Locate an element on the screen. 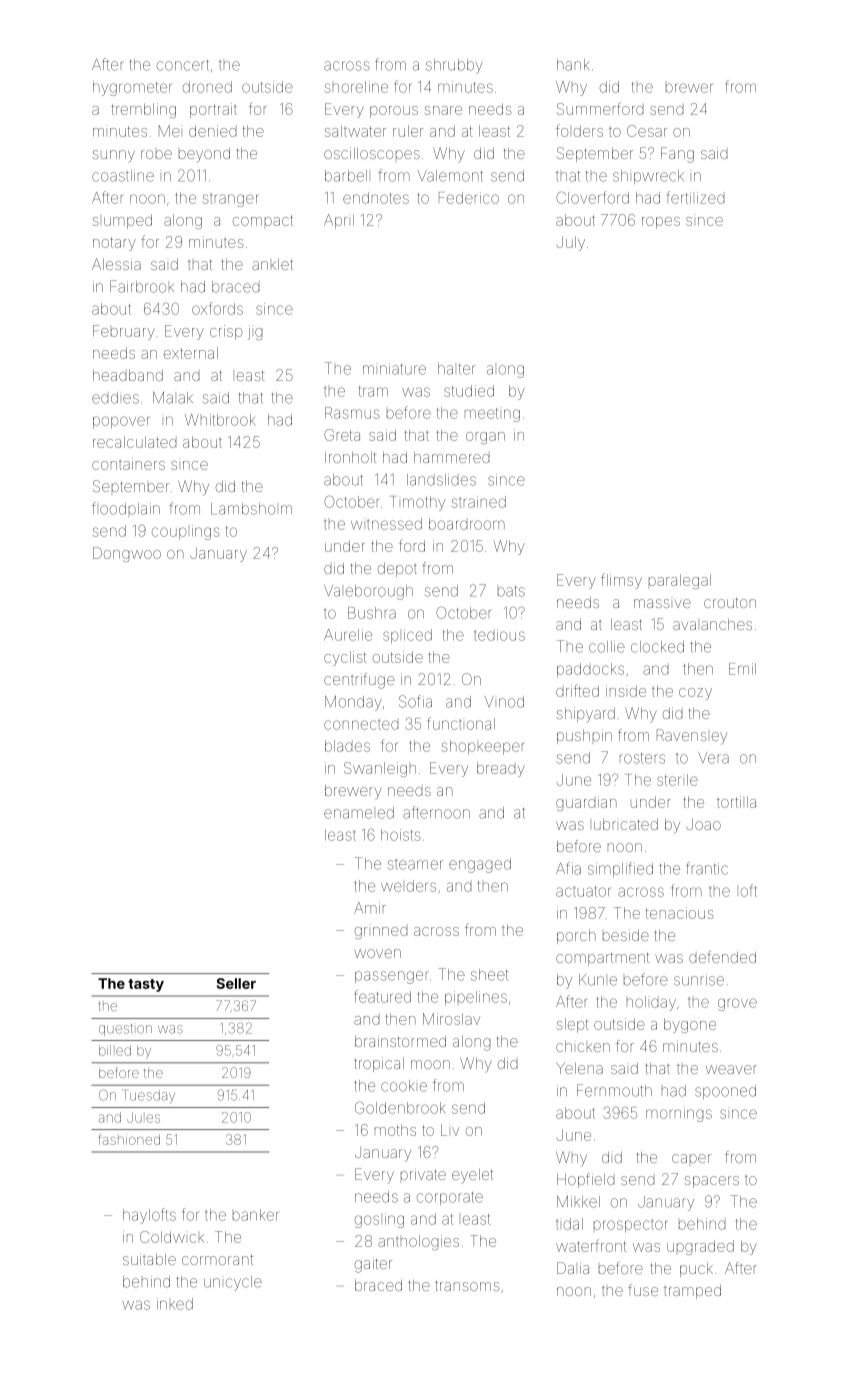 The width and height of the screenshot is (849, 1400). banker is located at coordinates (255, 1215).
